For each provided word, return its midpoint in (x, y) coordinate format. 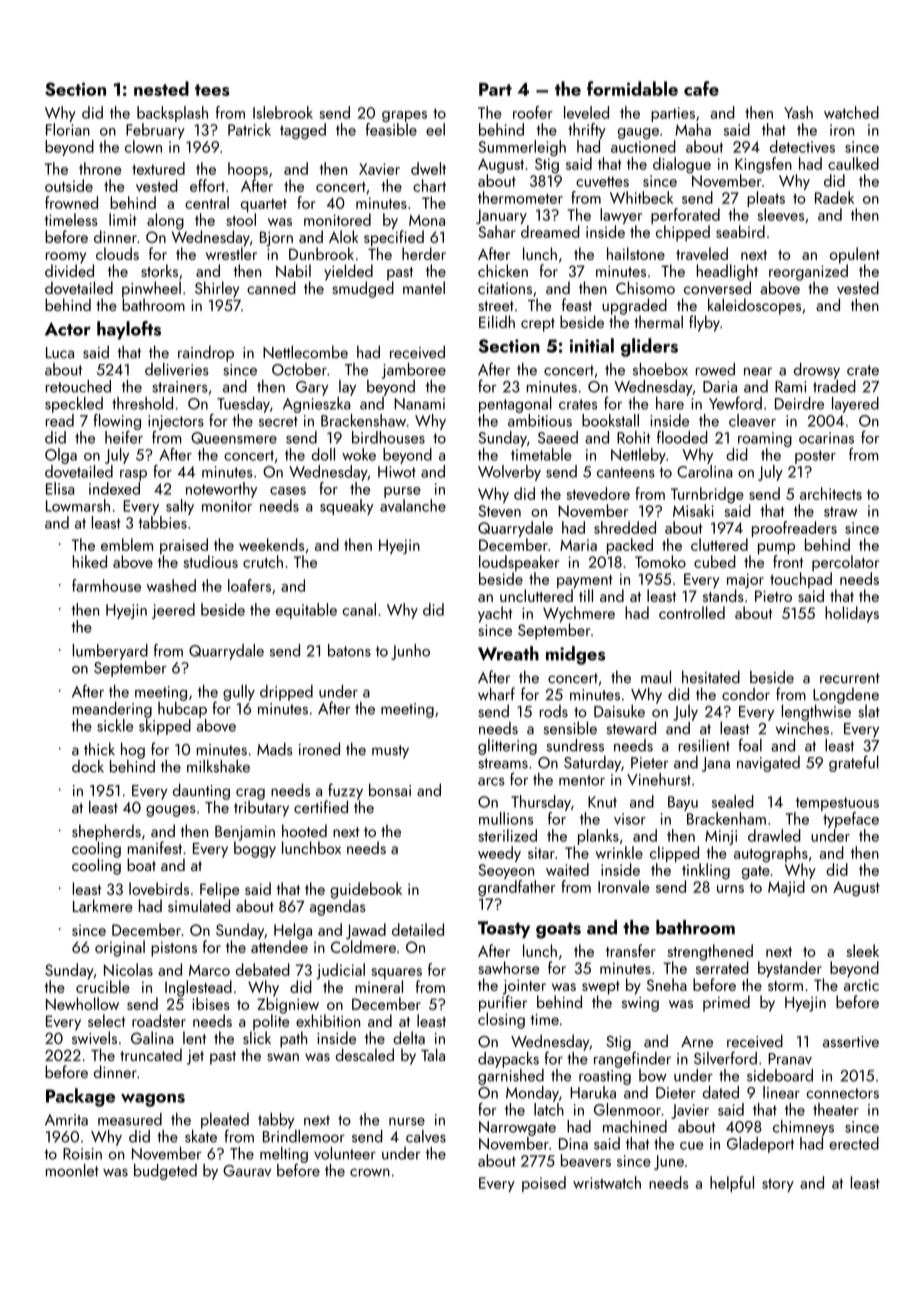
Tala (433, 1054)
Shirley (217, 289)
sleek (862, 950)
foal (750, 745)
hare (670, 403)
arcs (491, 781)
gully (239, 693)
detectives (802, 146)
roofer (533, 112)
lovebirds (159, 888)
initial (592, 345)
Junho (410, 652)
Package (80, 1097)
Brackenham (726, 818)
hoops (248, 170)
